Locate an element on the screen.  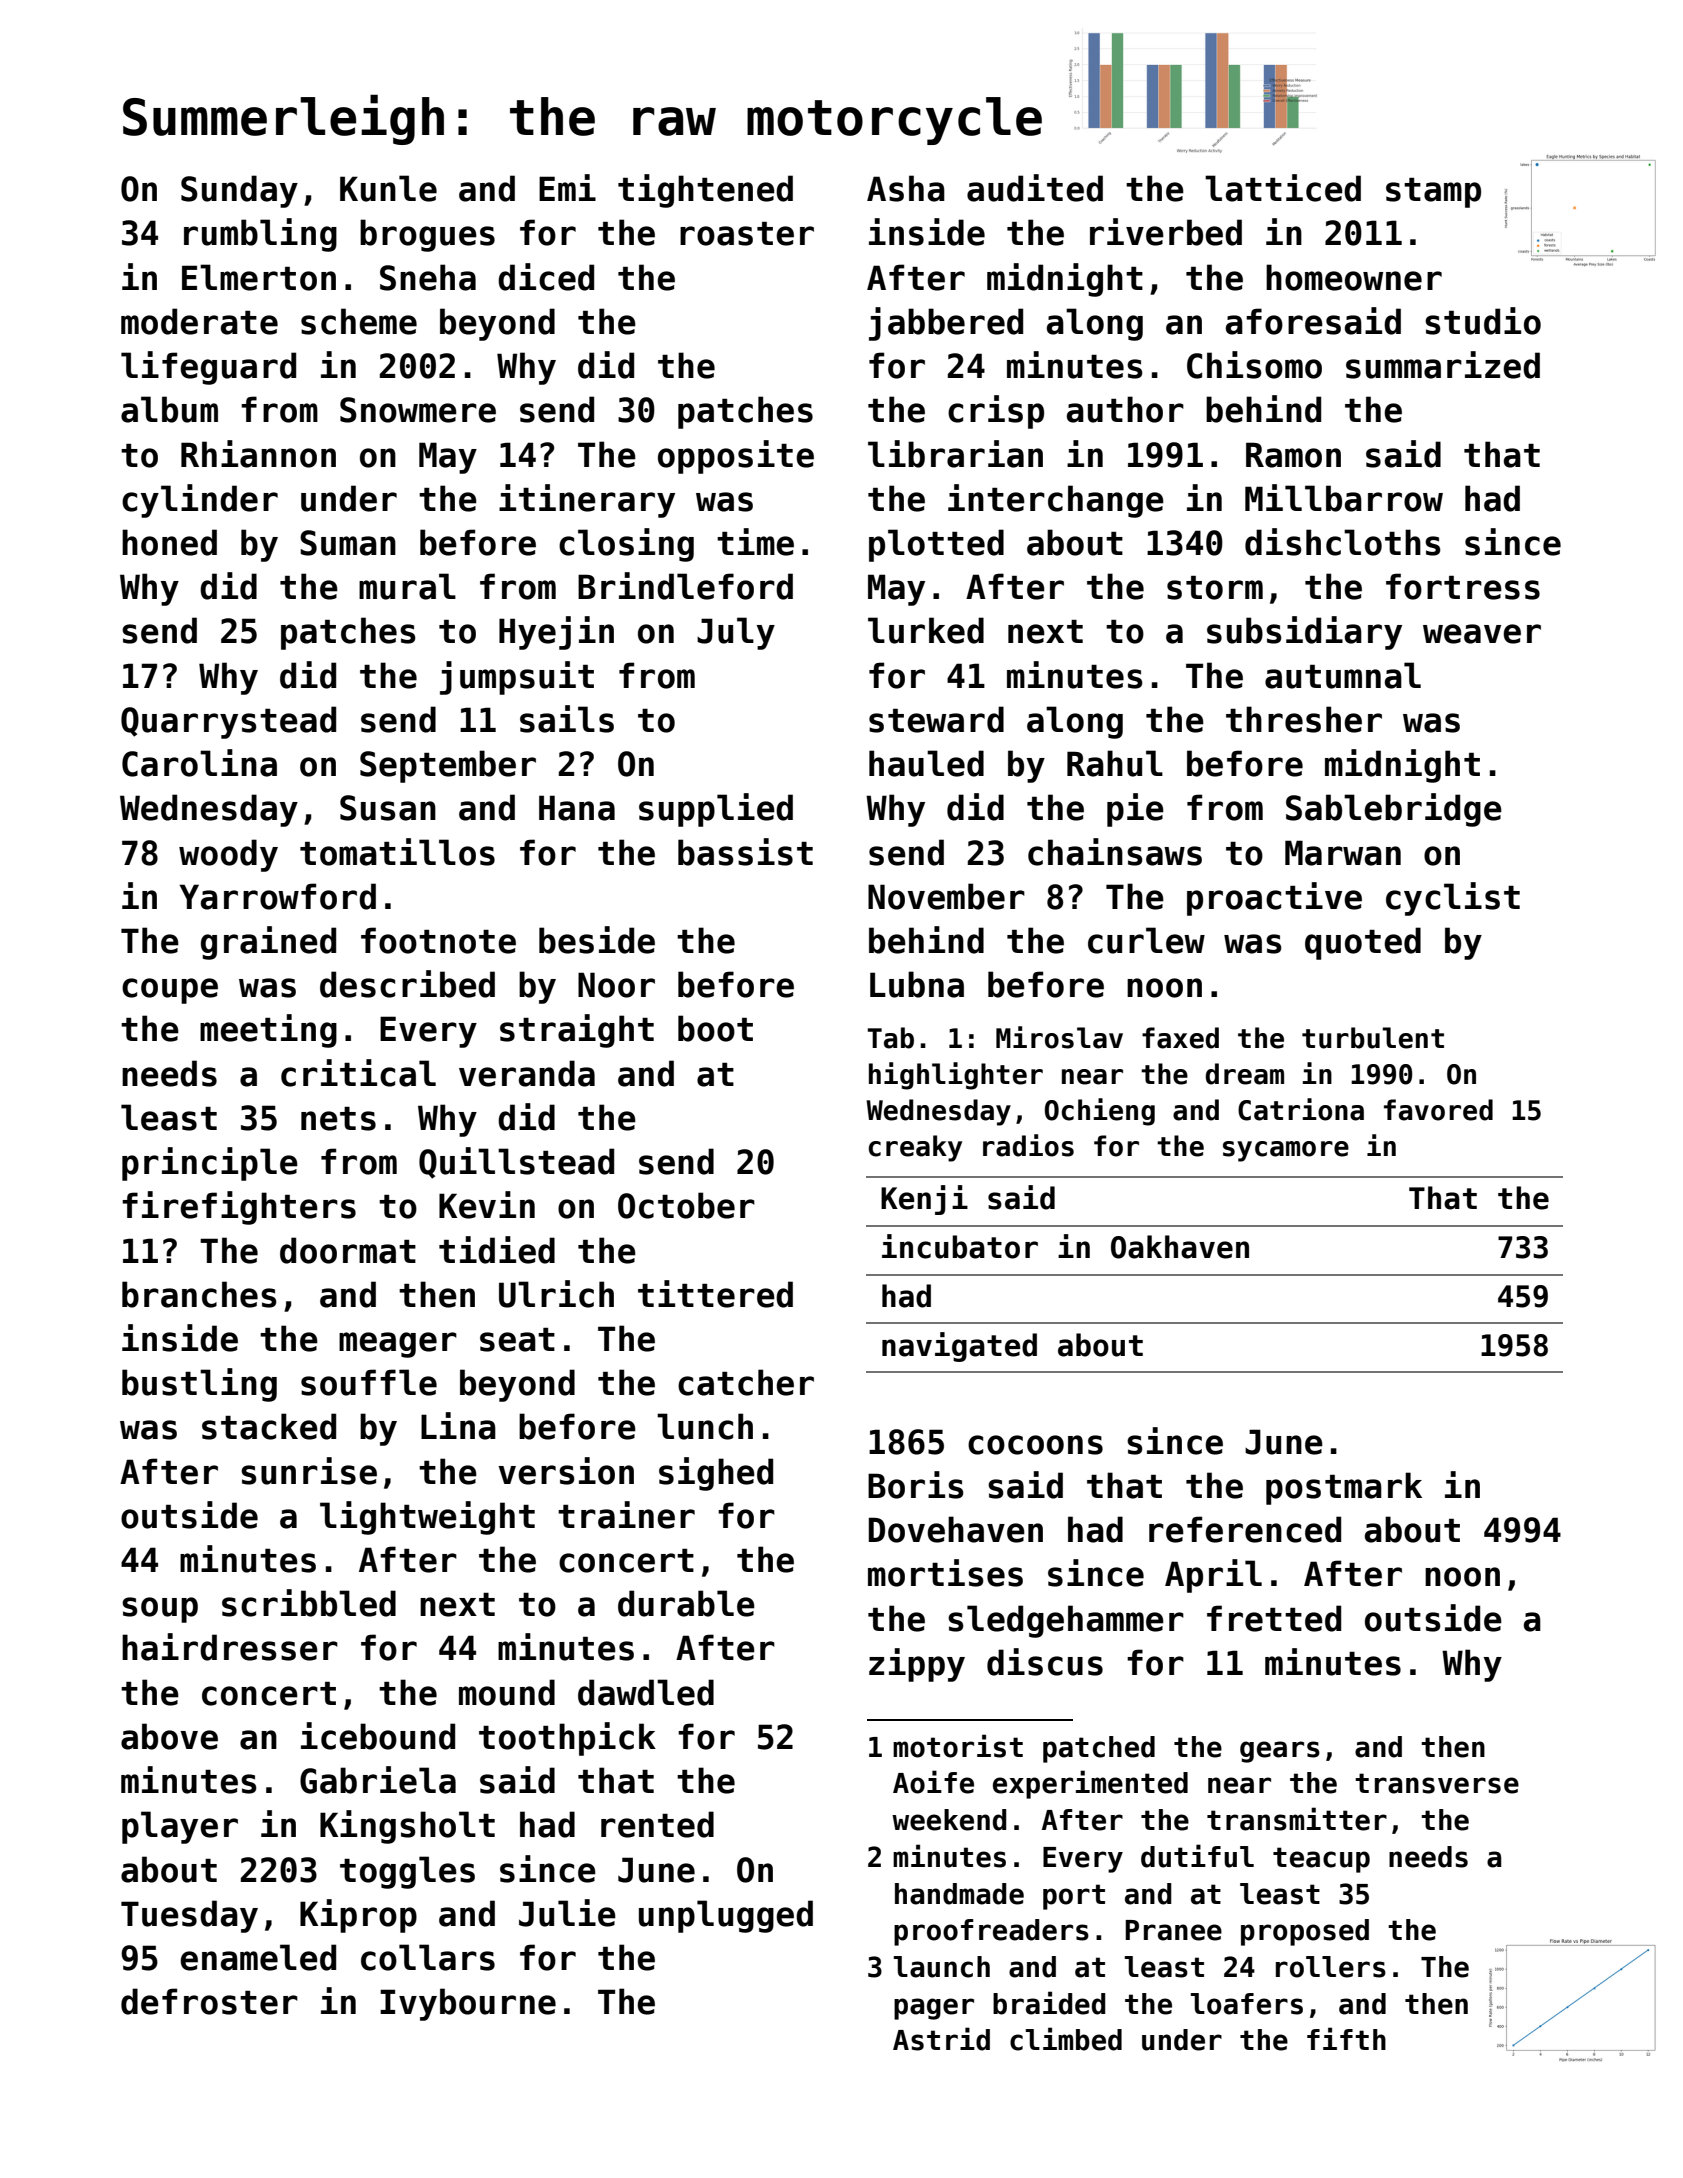
incubator is located at coordinates (960, 1246).
